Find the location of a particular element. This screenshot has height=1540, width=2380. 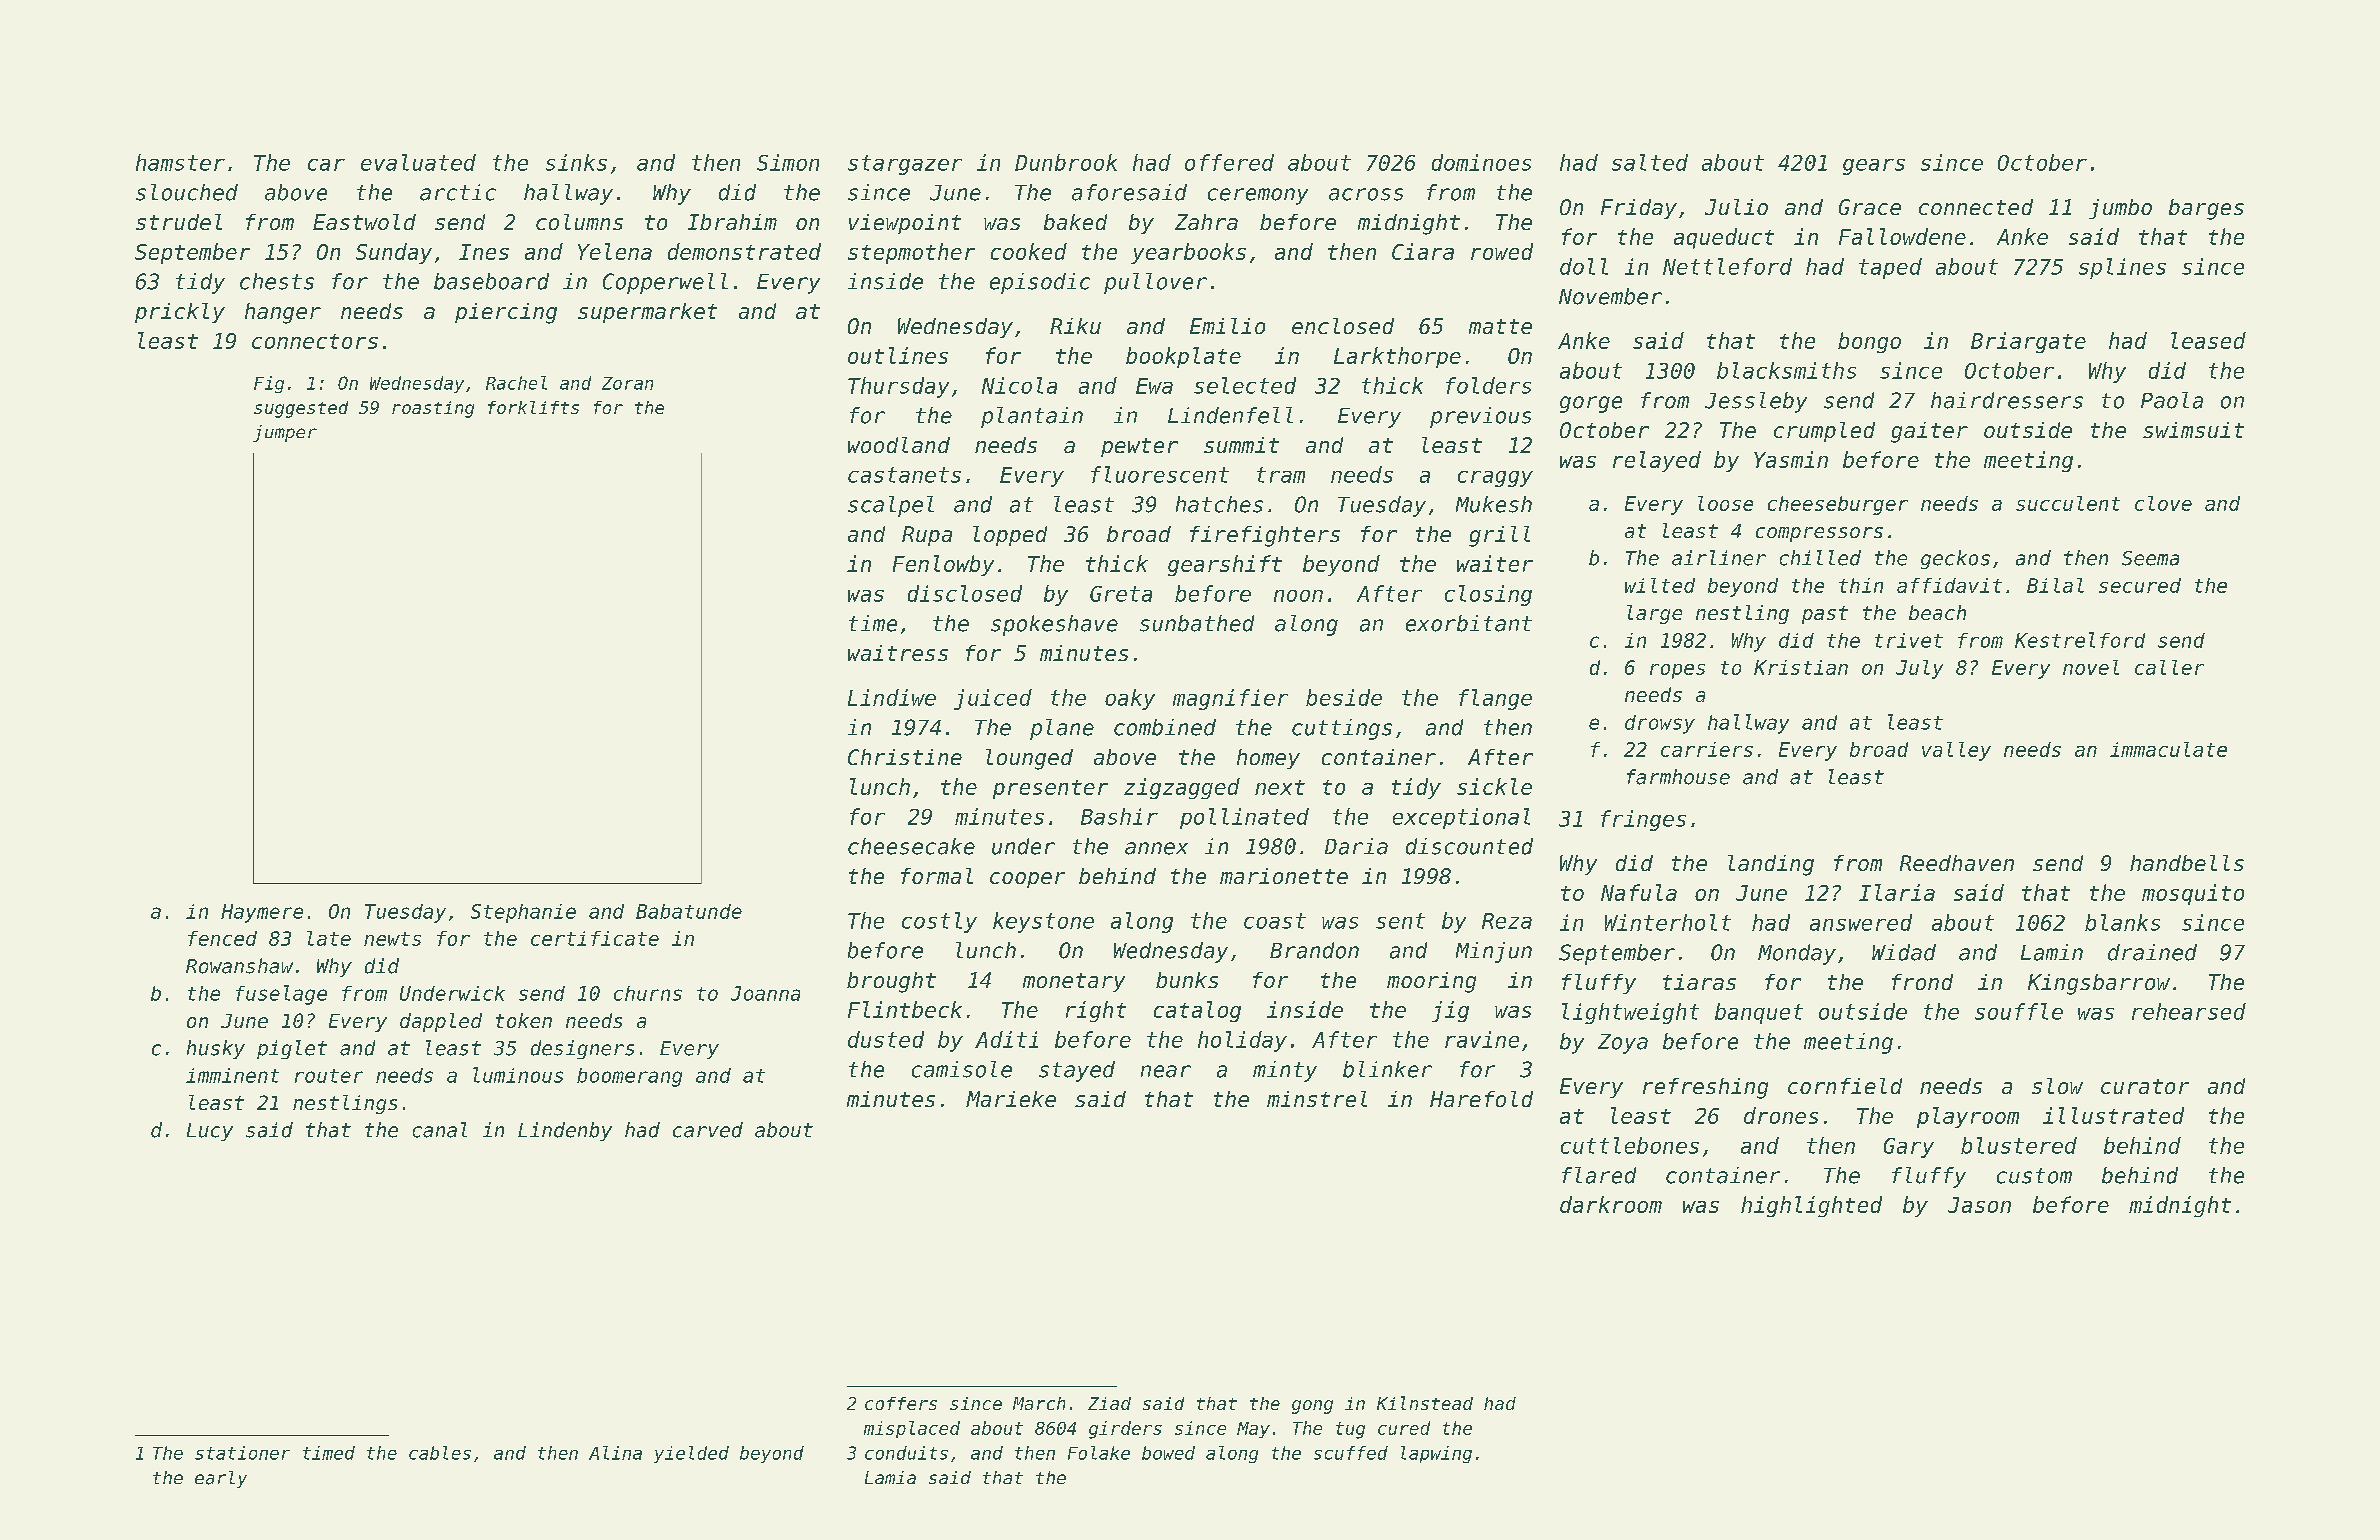

boomerang is located at coordinates (629, 1077).
